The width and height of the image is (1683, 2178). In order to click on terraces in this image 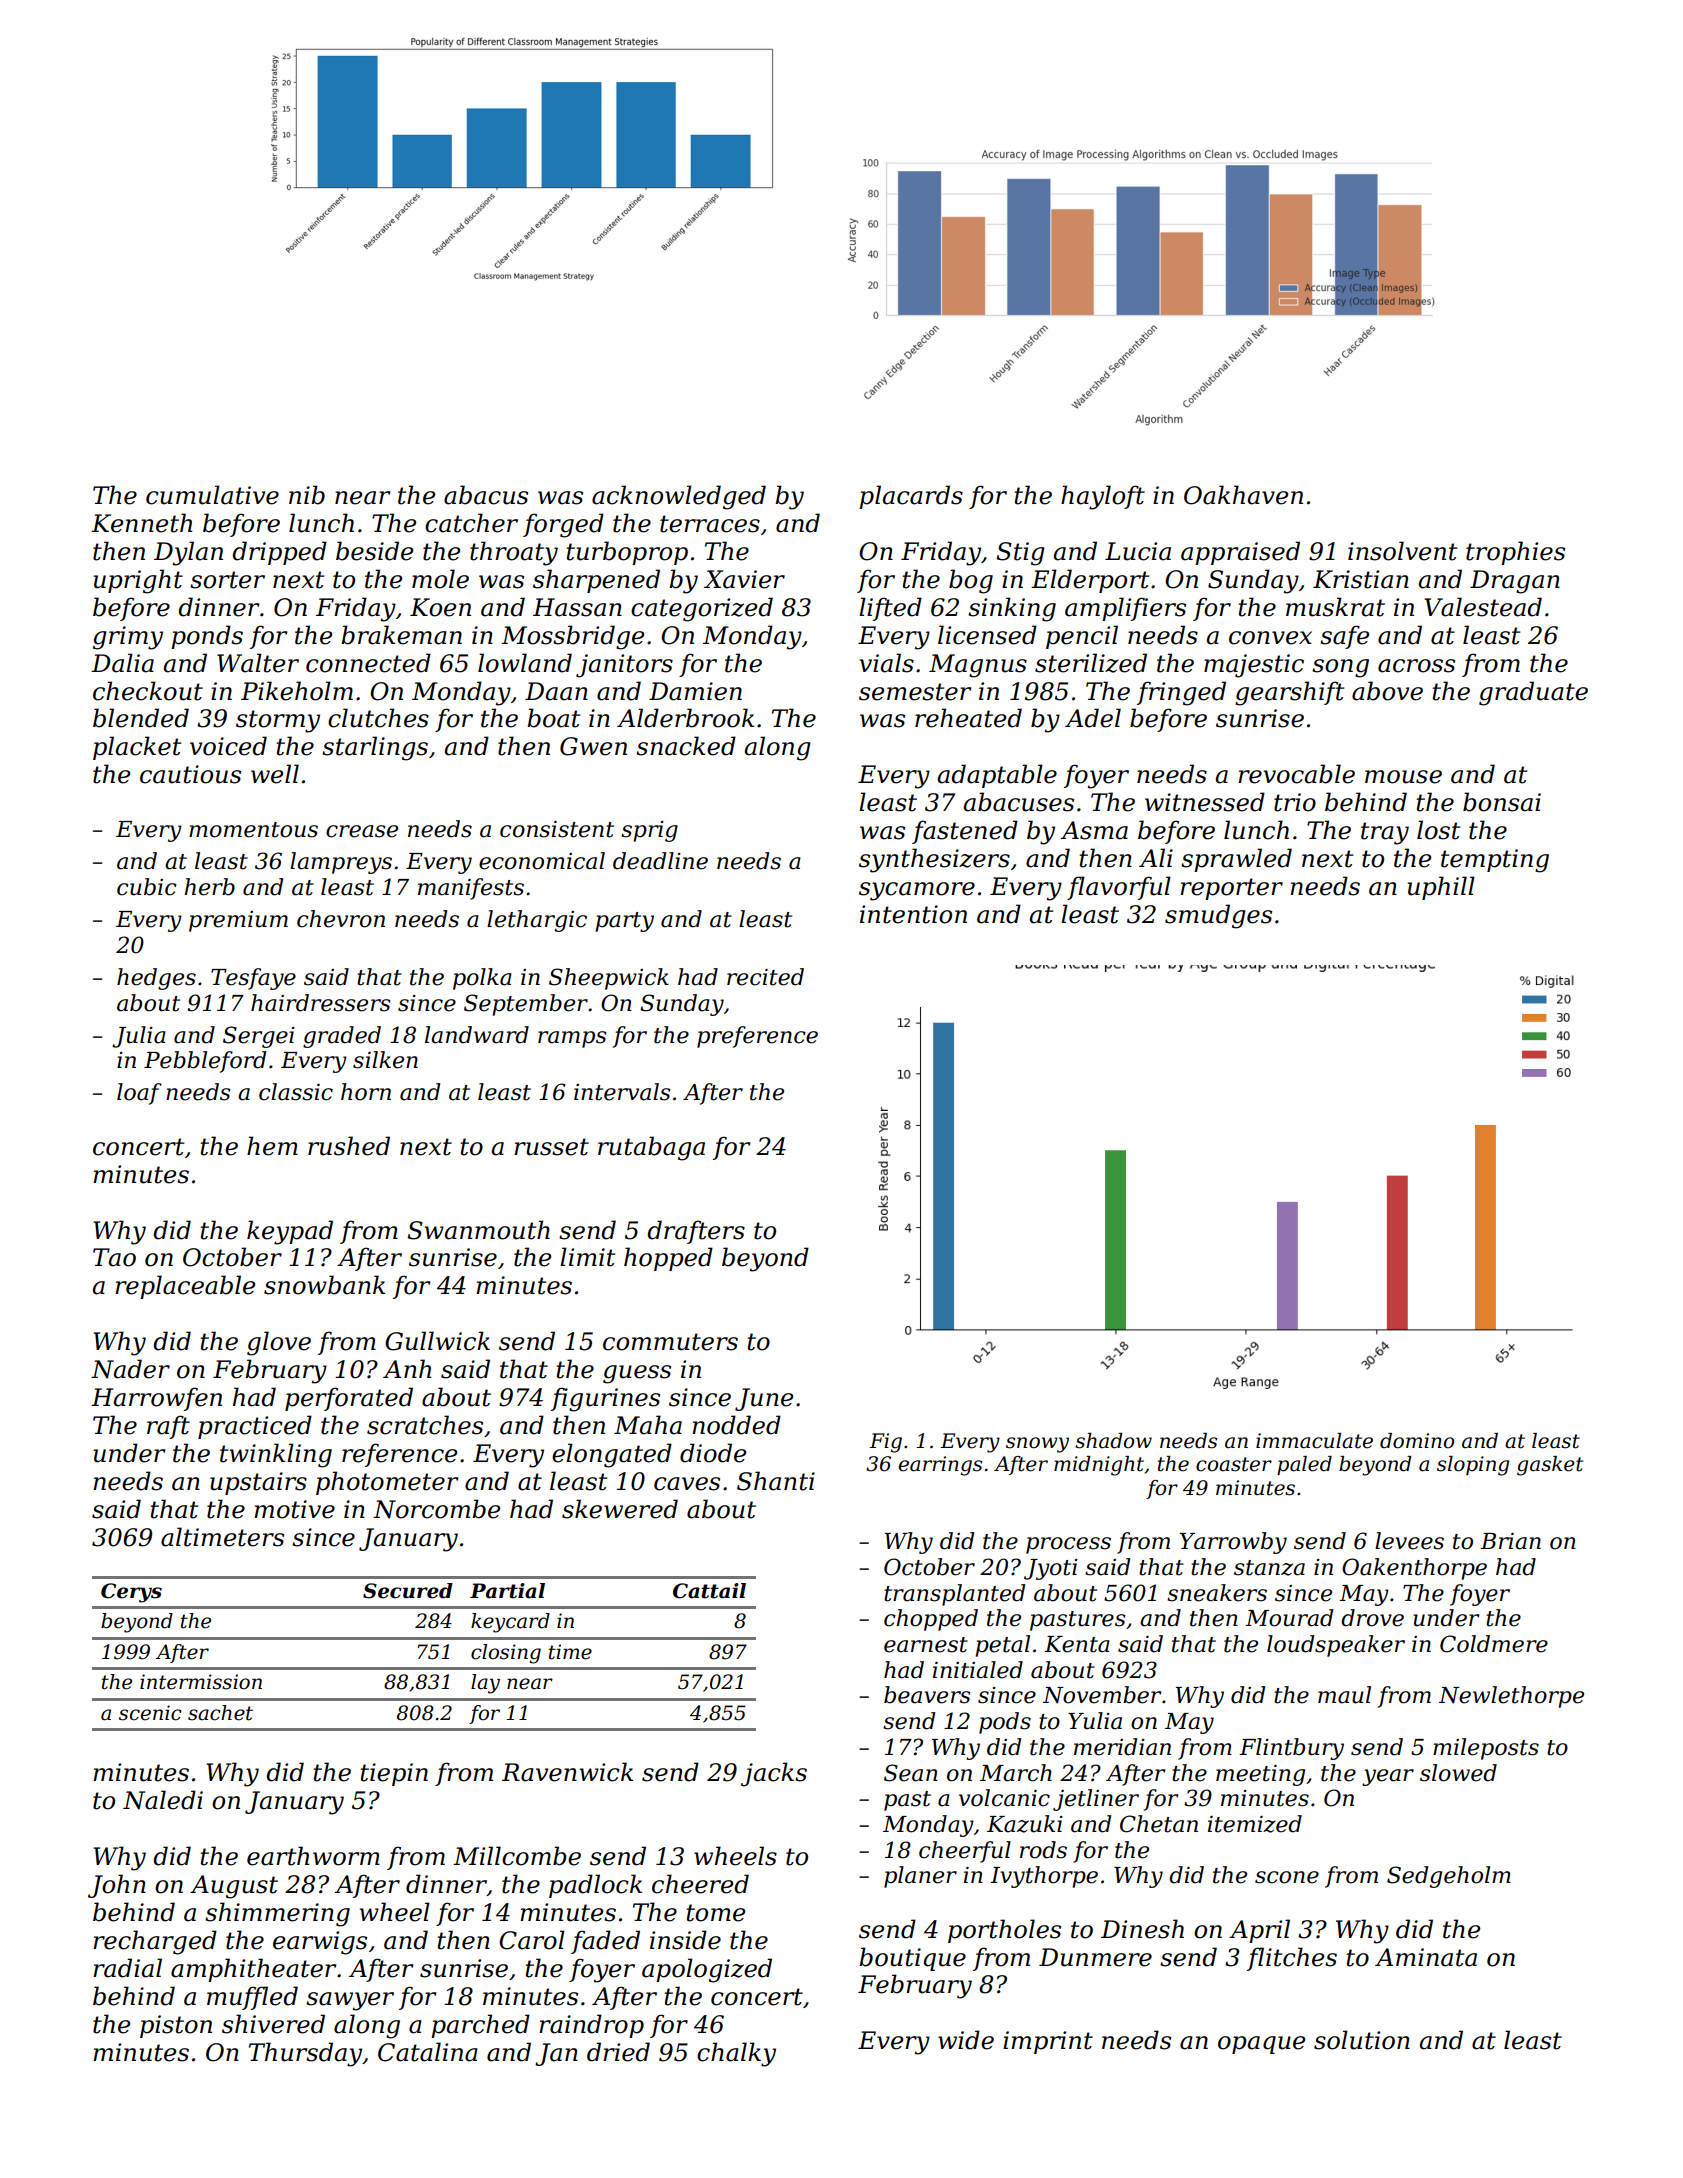, I will do `click(710, 524)`.
